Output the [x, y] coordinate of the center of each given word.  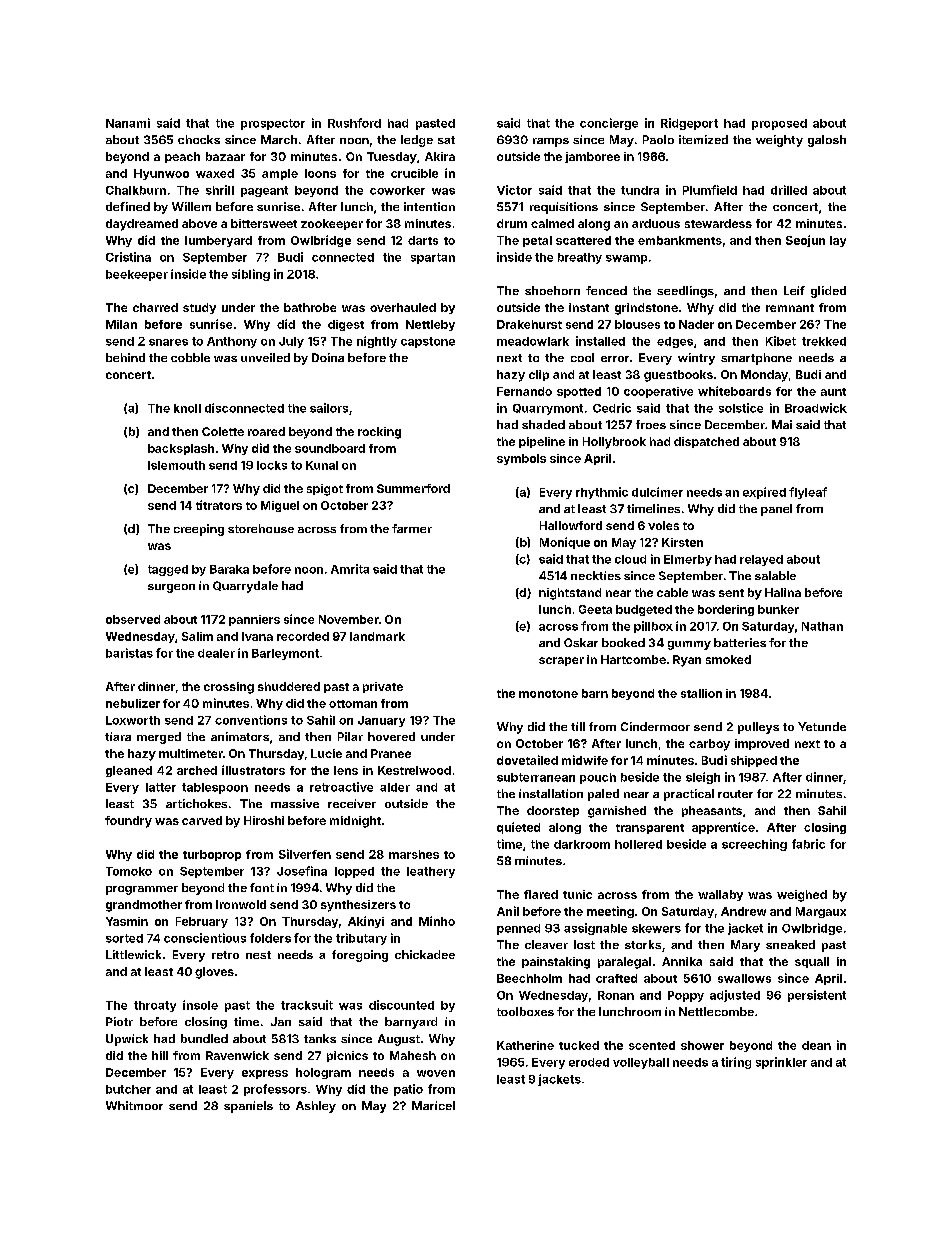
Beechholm [529, 978]
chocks [199, 139]
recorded [303, 636]
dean [816, 1045]
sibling [251, 275]
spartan [433, 258]
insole [200, 1005]
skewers [656, 928]
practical [689, 795]
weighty [779, 141]
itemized [703, 139]
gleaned [129, 771]
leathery [431, 872]
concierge [609, 124]
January [381, 721]
